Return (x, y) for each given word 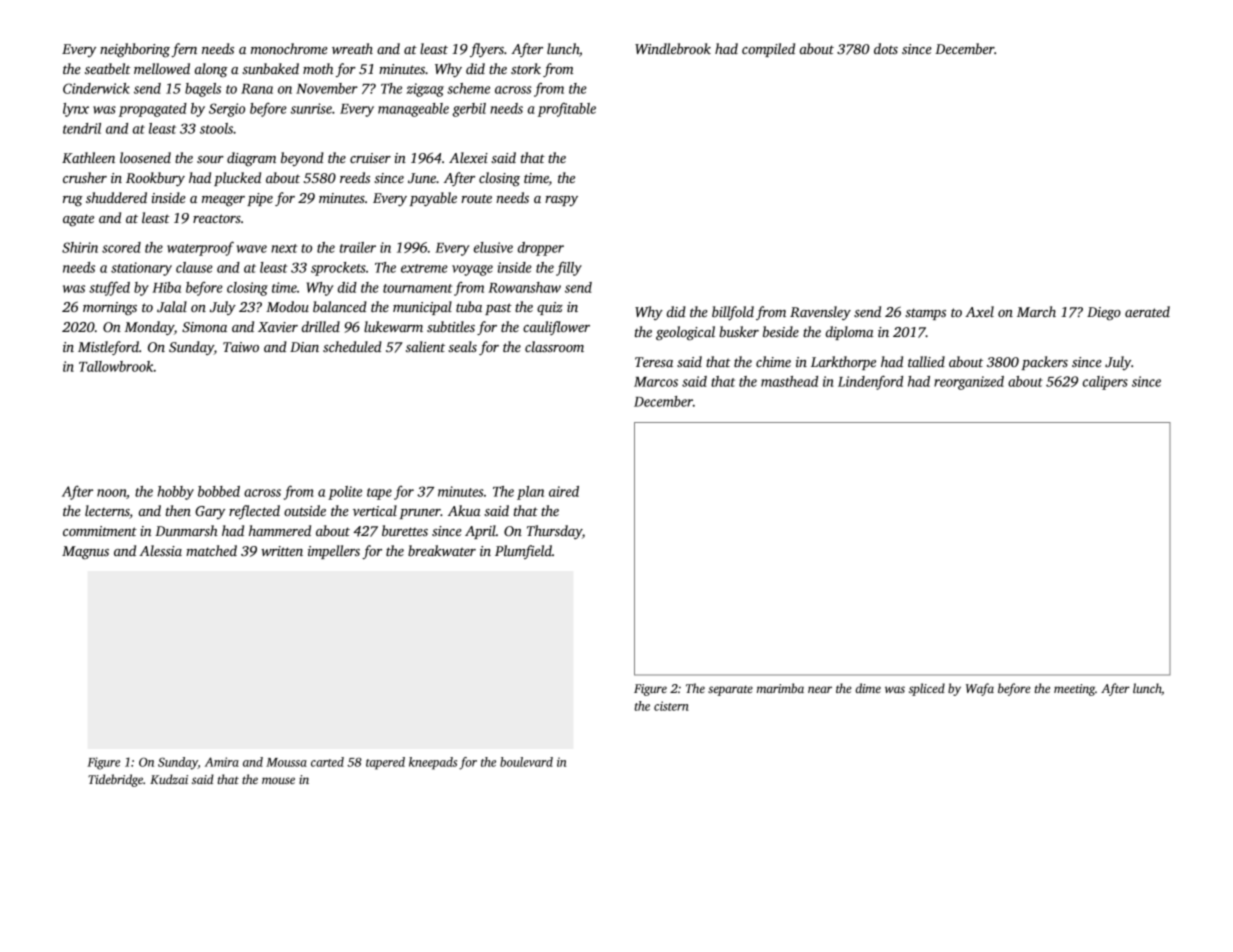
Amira (222, 762)
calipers (1105, 383)
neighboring (135, 50)
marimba (780, 688)
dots (886, 48)
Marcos (656, 382)
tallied (926, 361)
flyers (487, 50)
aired (564, 491)
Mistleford (108, 348)
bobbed (219, 491)
